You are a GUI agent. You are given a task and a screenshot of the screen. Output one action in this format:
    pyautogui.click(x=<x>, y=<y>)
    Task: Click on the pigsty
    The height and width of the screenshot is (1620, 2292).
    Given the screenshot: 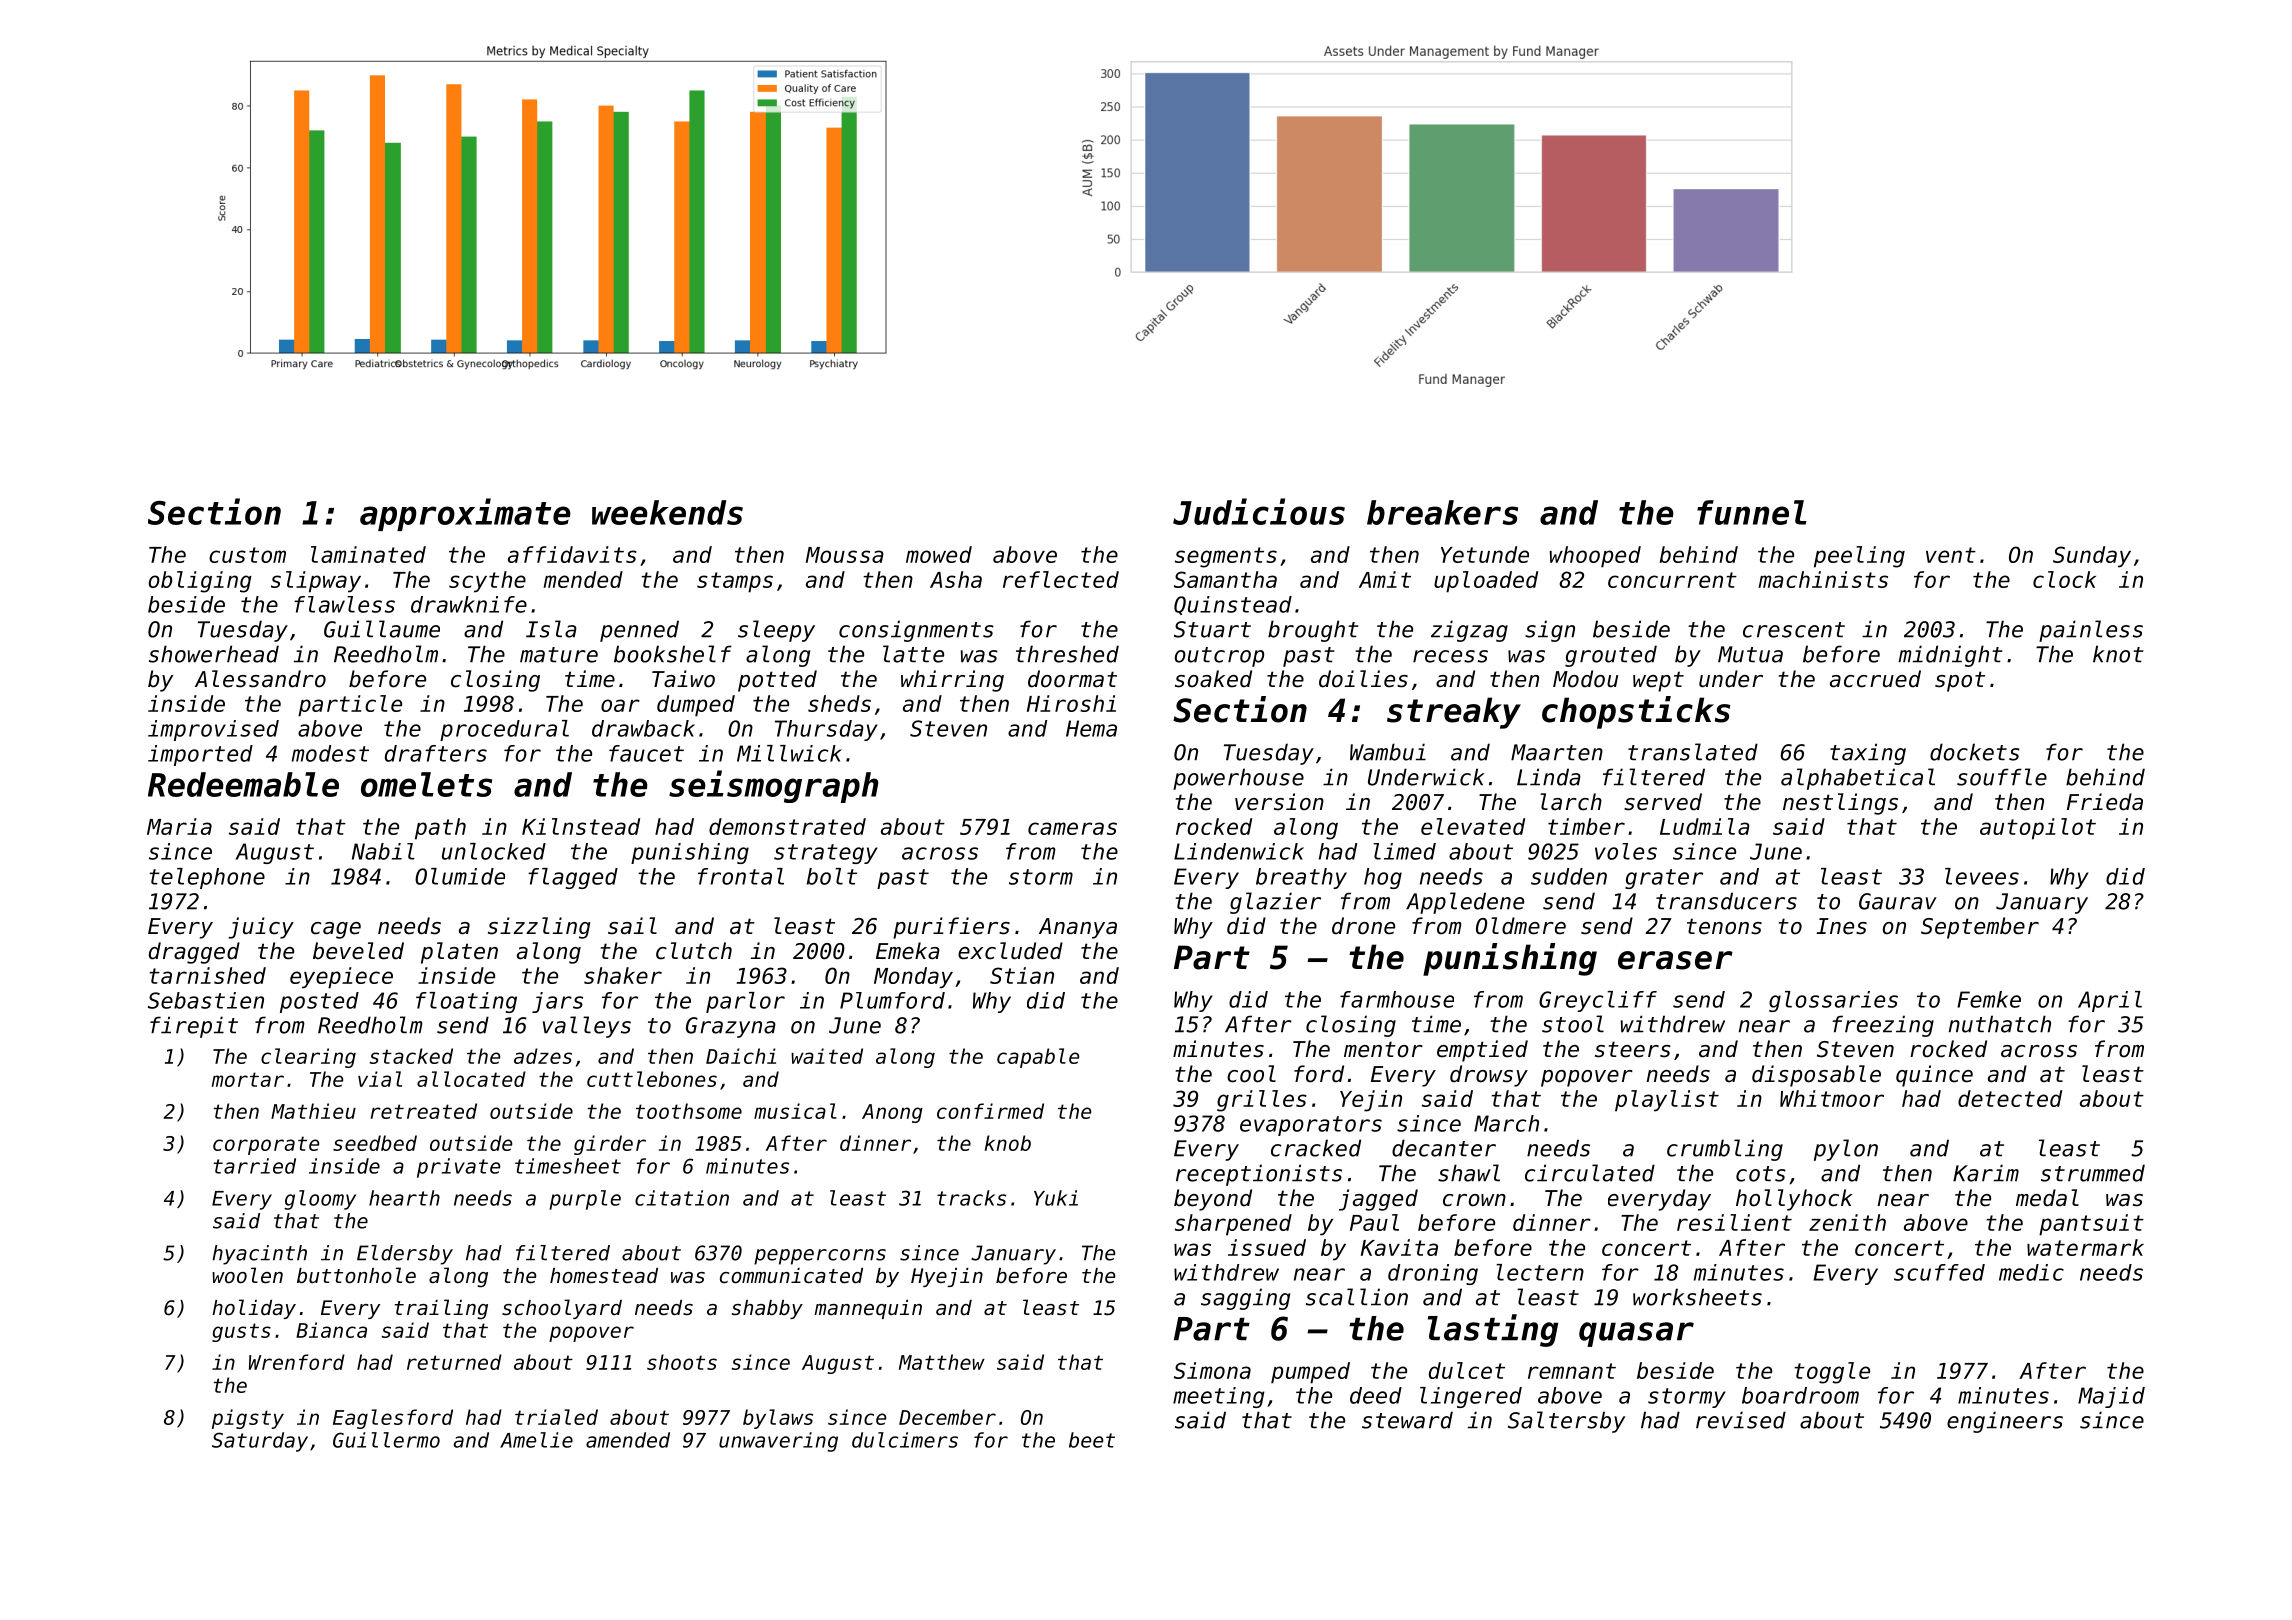 What is the action you would take?
    pyautogui.click(x=248, y=1419)
